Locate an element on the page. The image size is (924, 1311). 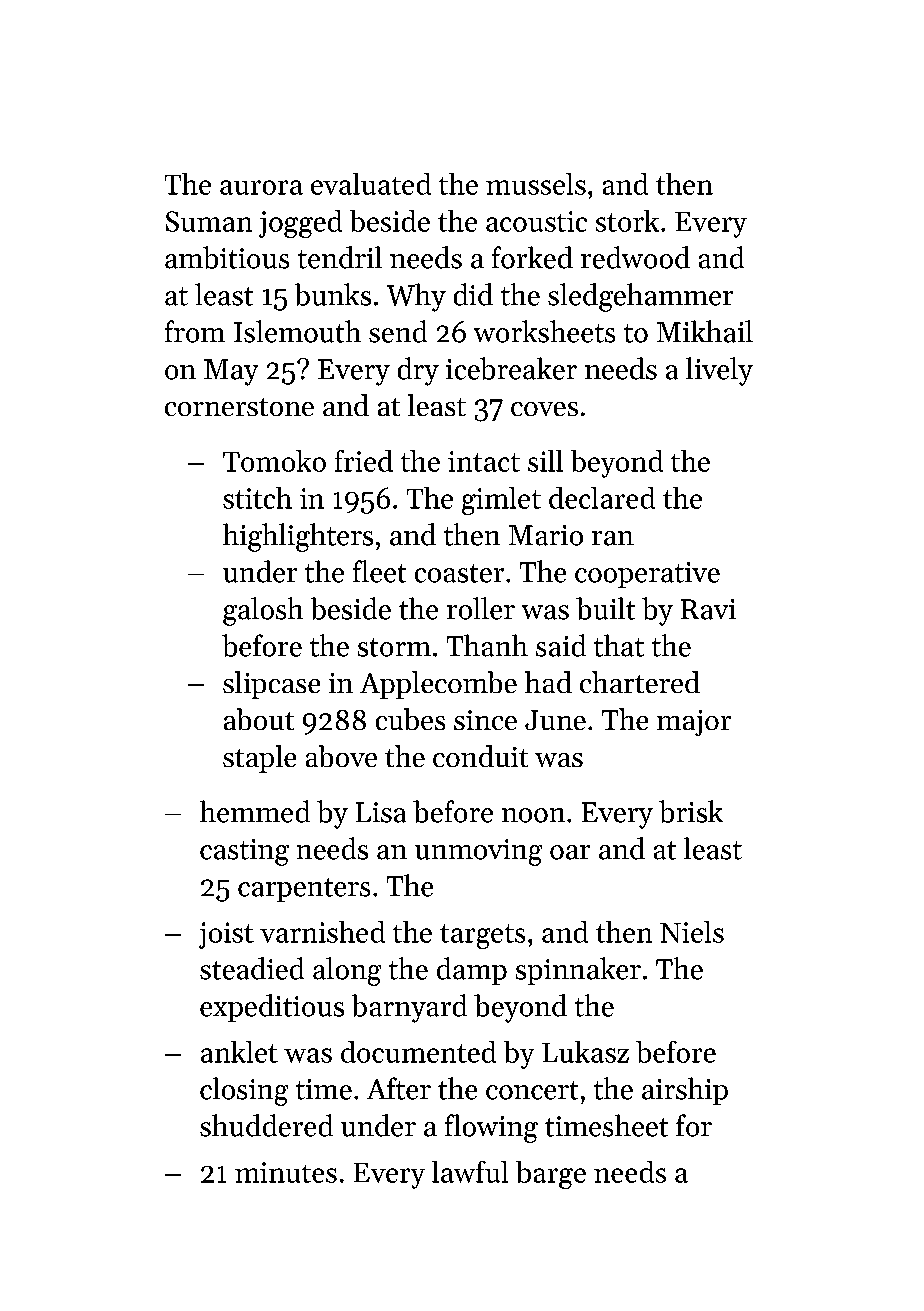
aurora is located at coordinates (261, 187).
